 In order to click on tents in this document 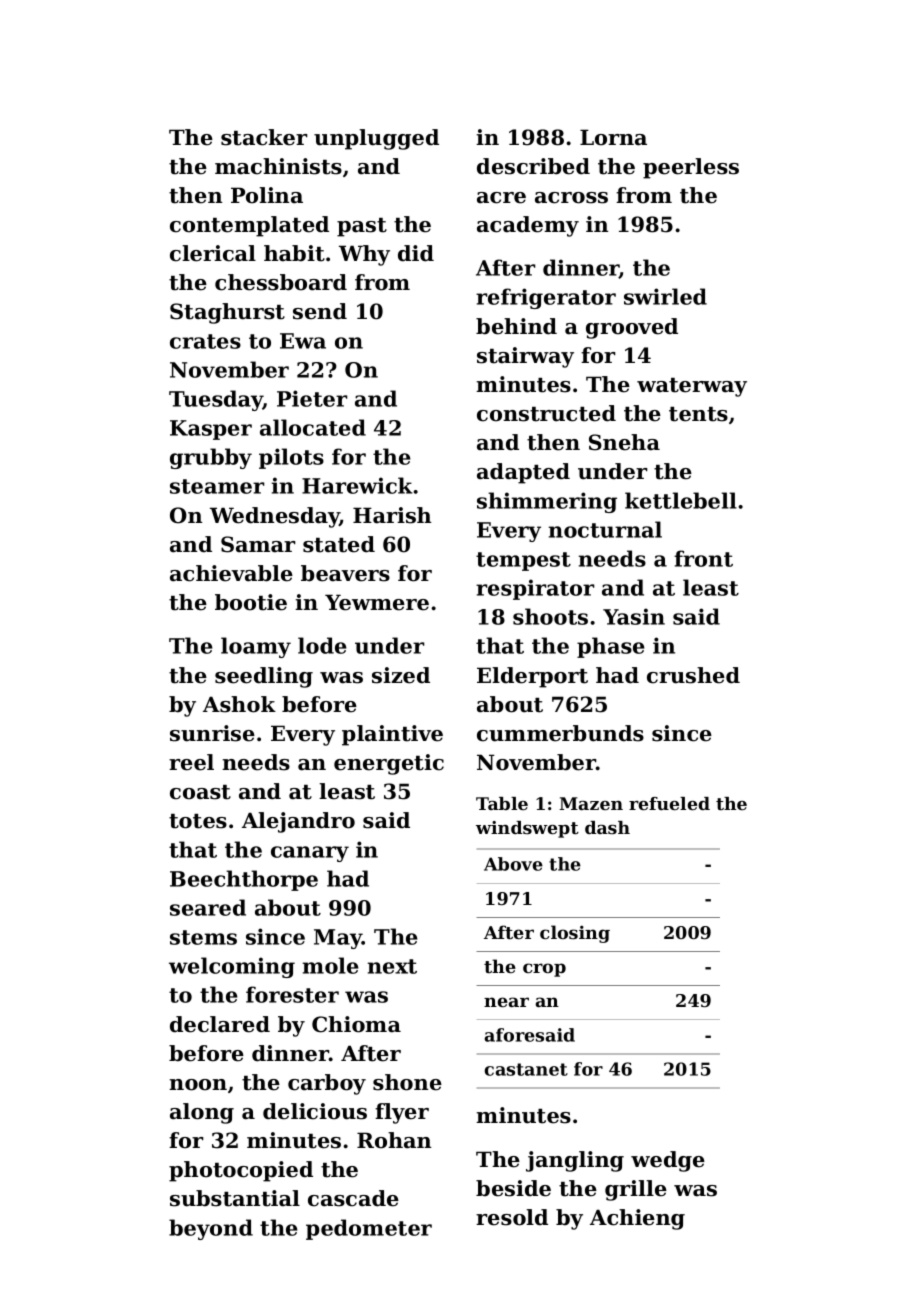, I will do `click(698, 414)`.
